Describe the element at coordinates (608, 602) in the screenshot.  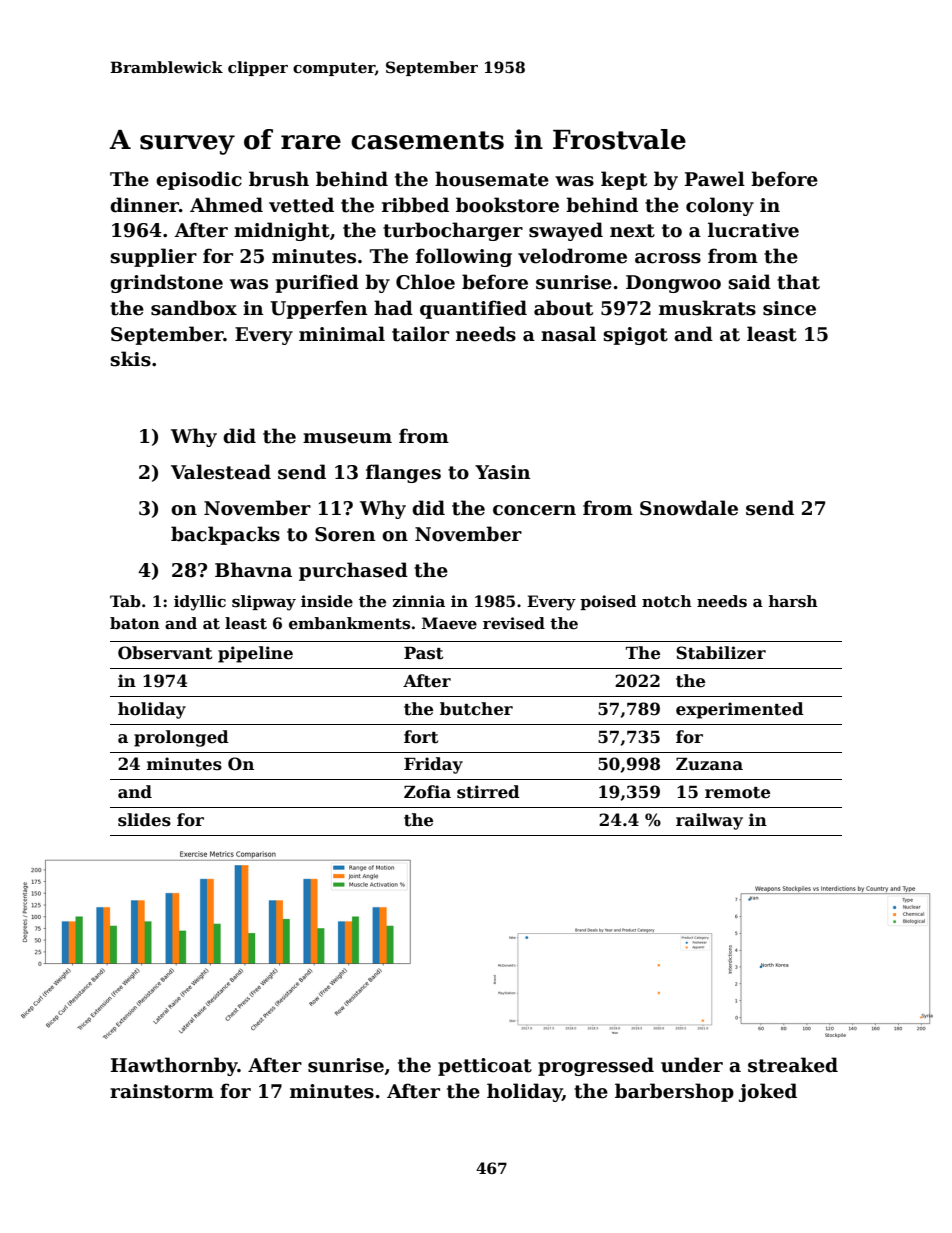
I see `poised` at that location.
